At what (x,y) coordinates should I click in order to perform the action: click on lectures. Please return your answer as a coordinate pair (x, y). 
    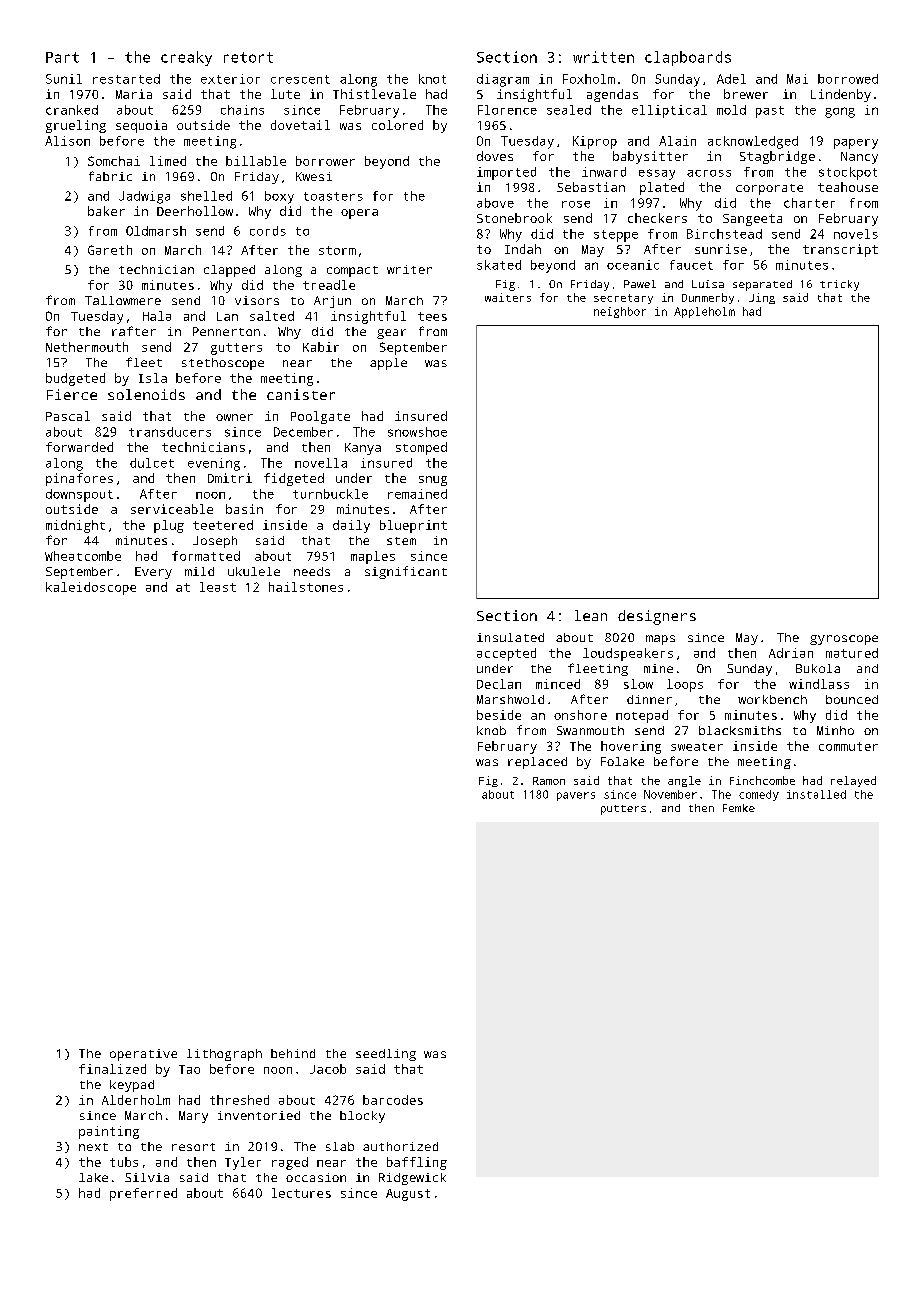
    Looking at the image, I should click on (301, 1193).
